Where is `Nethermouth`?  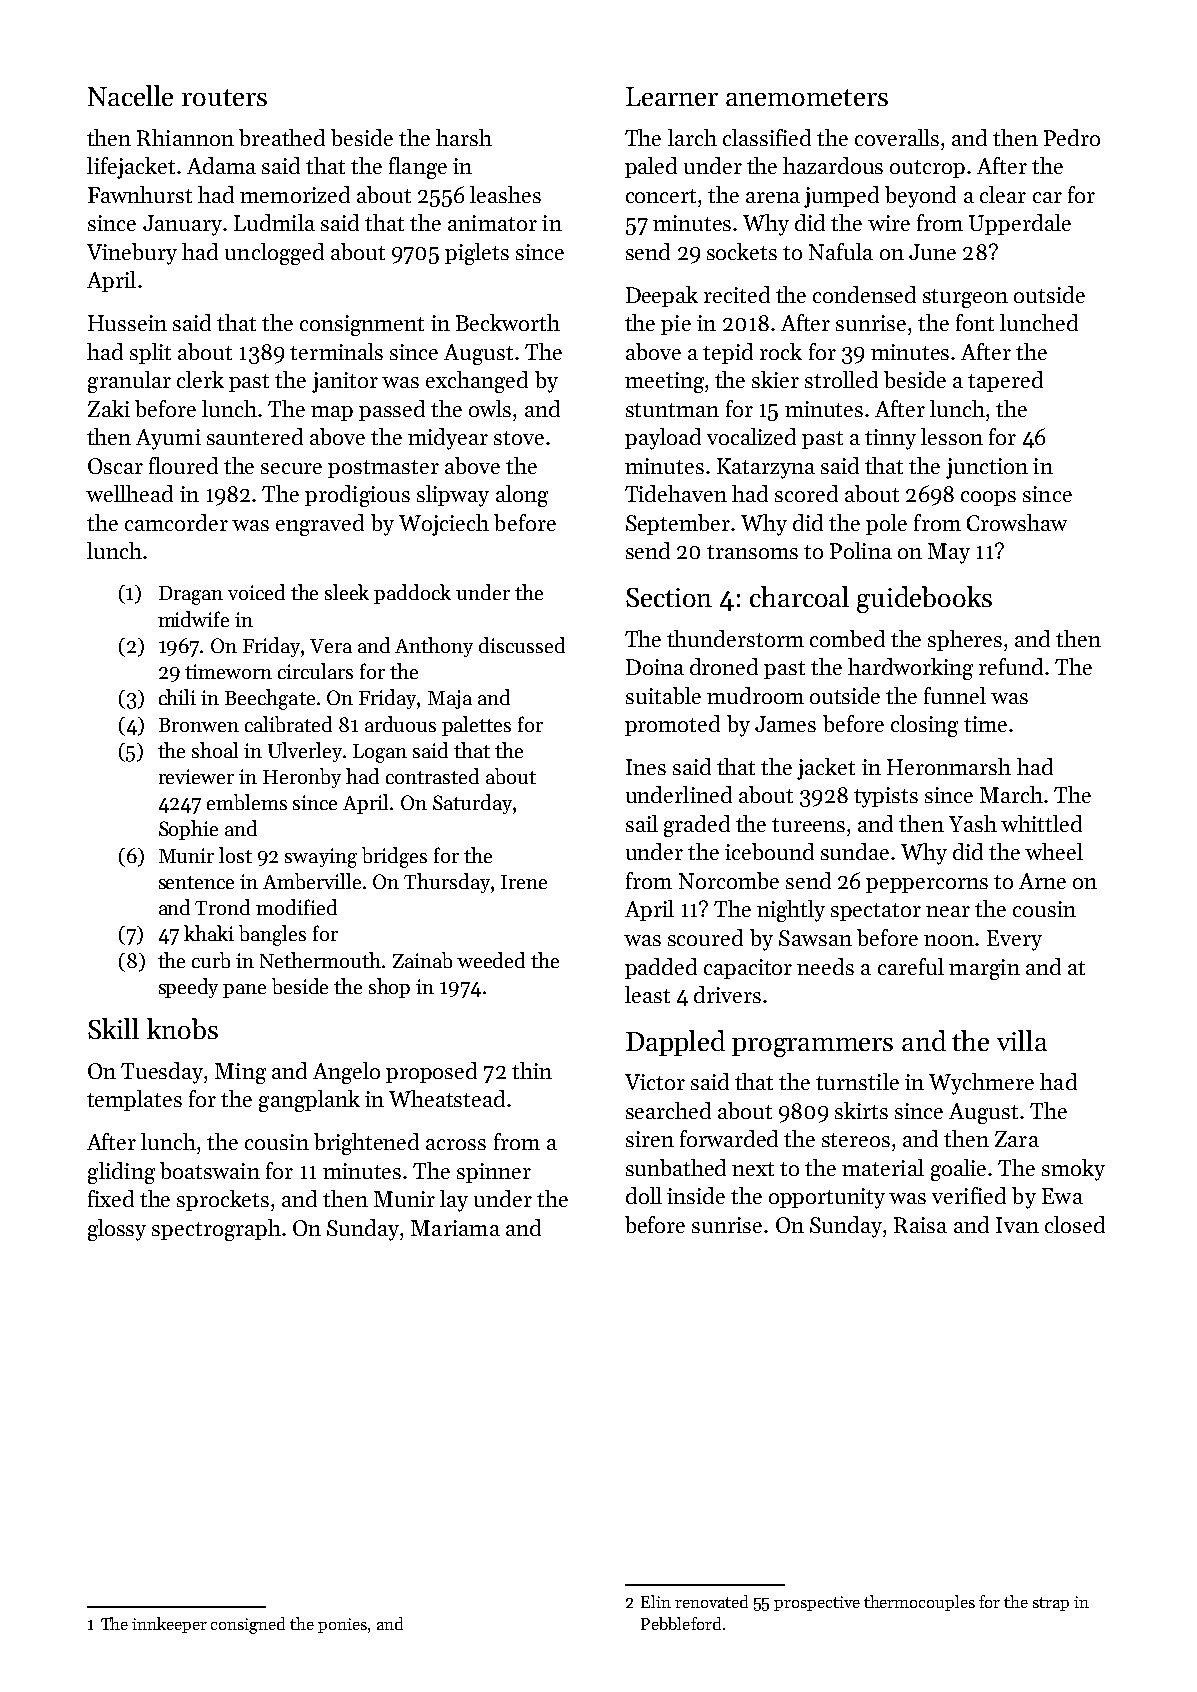
Nethermouth is located at coordinates (320, 960).
